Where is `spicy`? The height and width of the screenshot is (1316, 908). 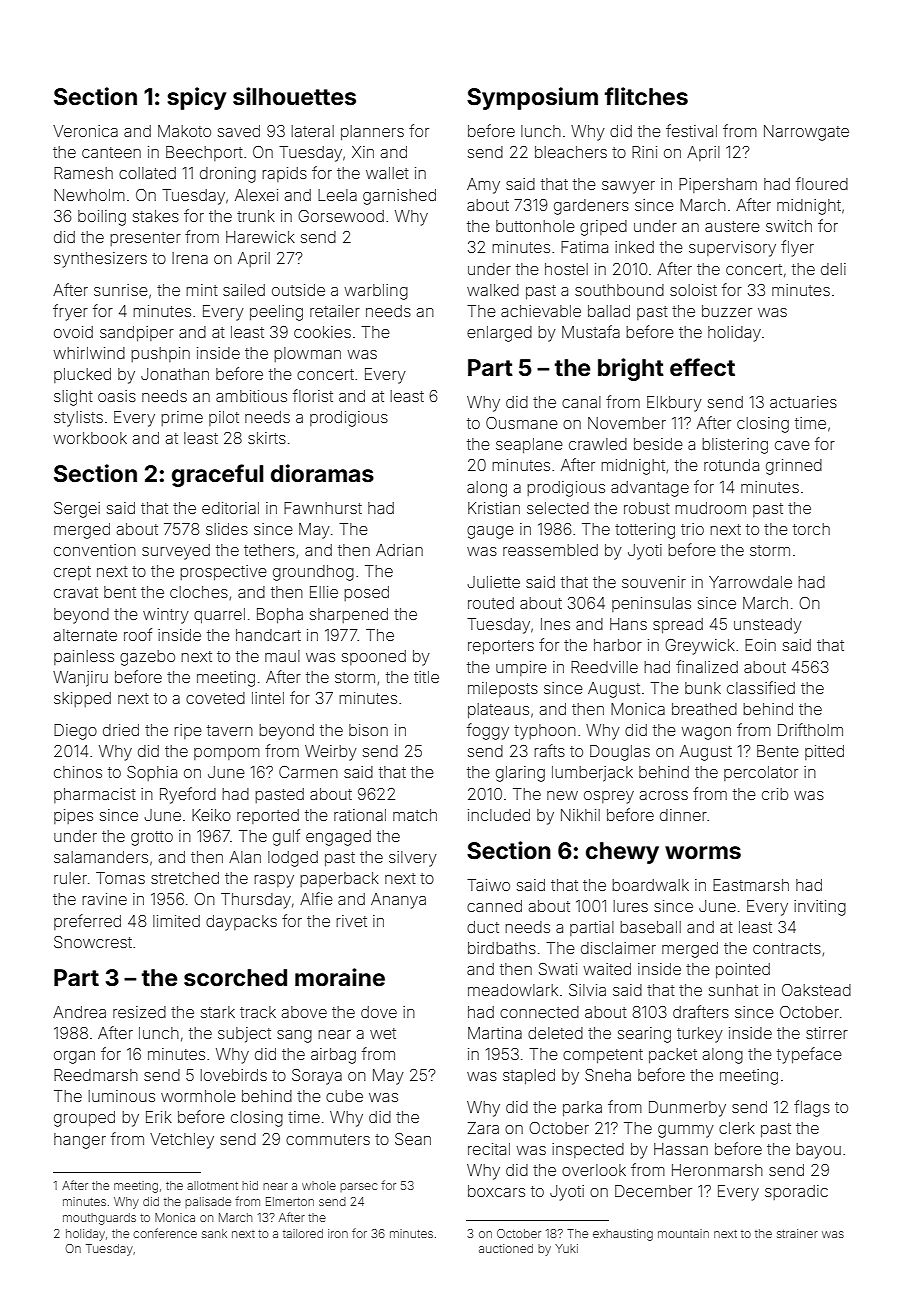 spicy is located at coordinates (196, 98).
